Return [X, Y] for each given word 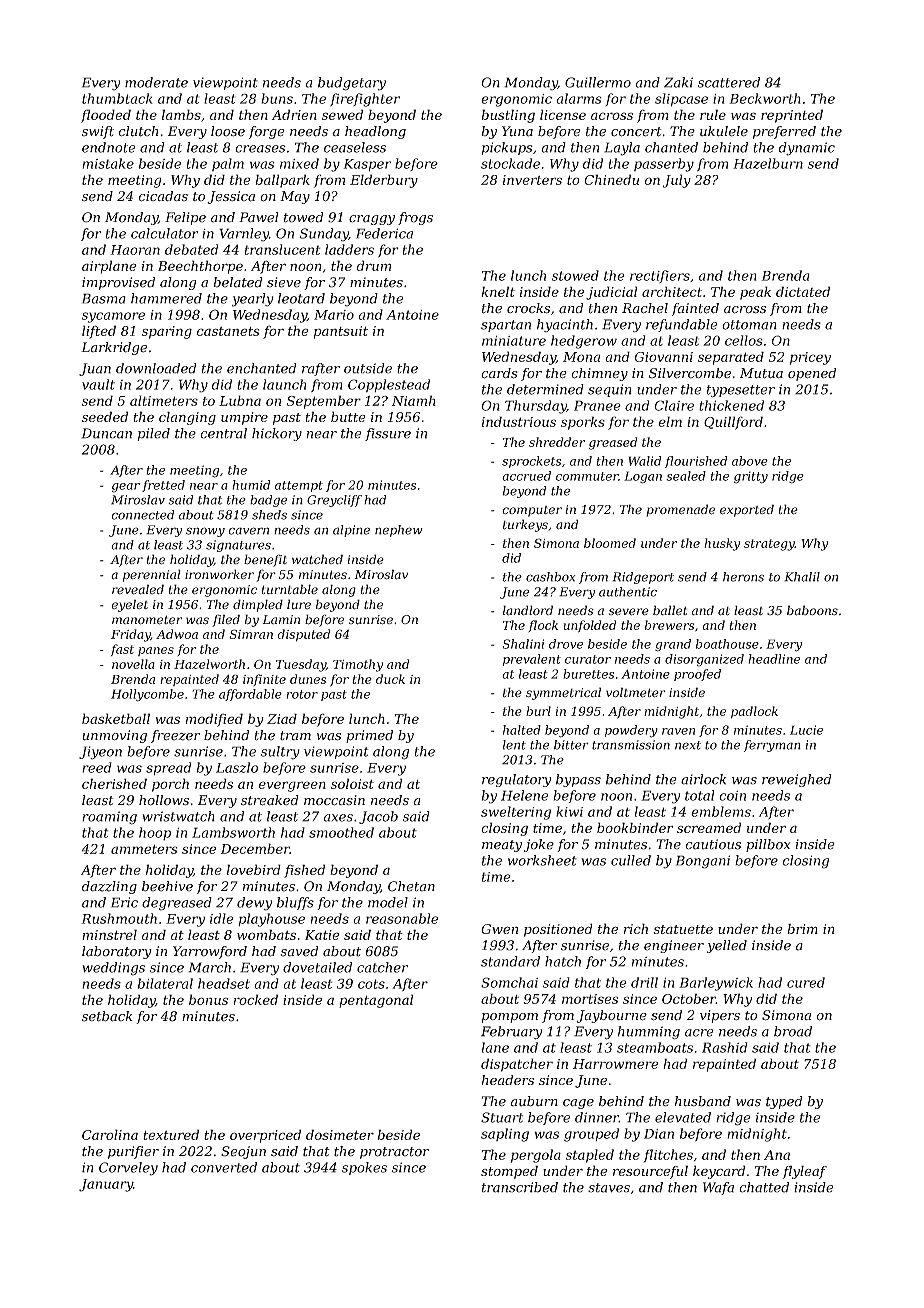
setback [107, 1016]
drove [566, 644]
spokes [364, 1168]
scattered [729, 82]
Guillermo [598, 82]
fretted [163, 486]
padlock [754, 712]
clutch [138, 131]
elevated [683, 1117]
